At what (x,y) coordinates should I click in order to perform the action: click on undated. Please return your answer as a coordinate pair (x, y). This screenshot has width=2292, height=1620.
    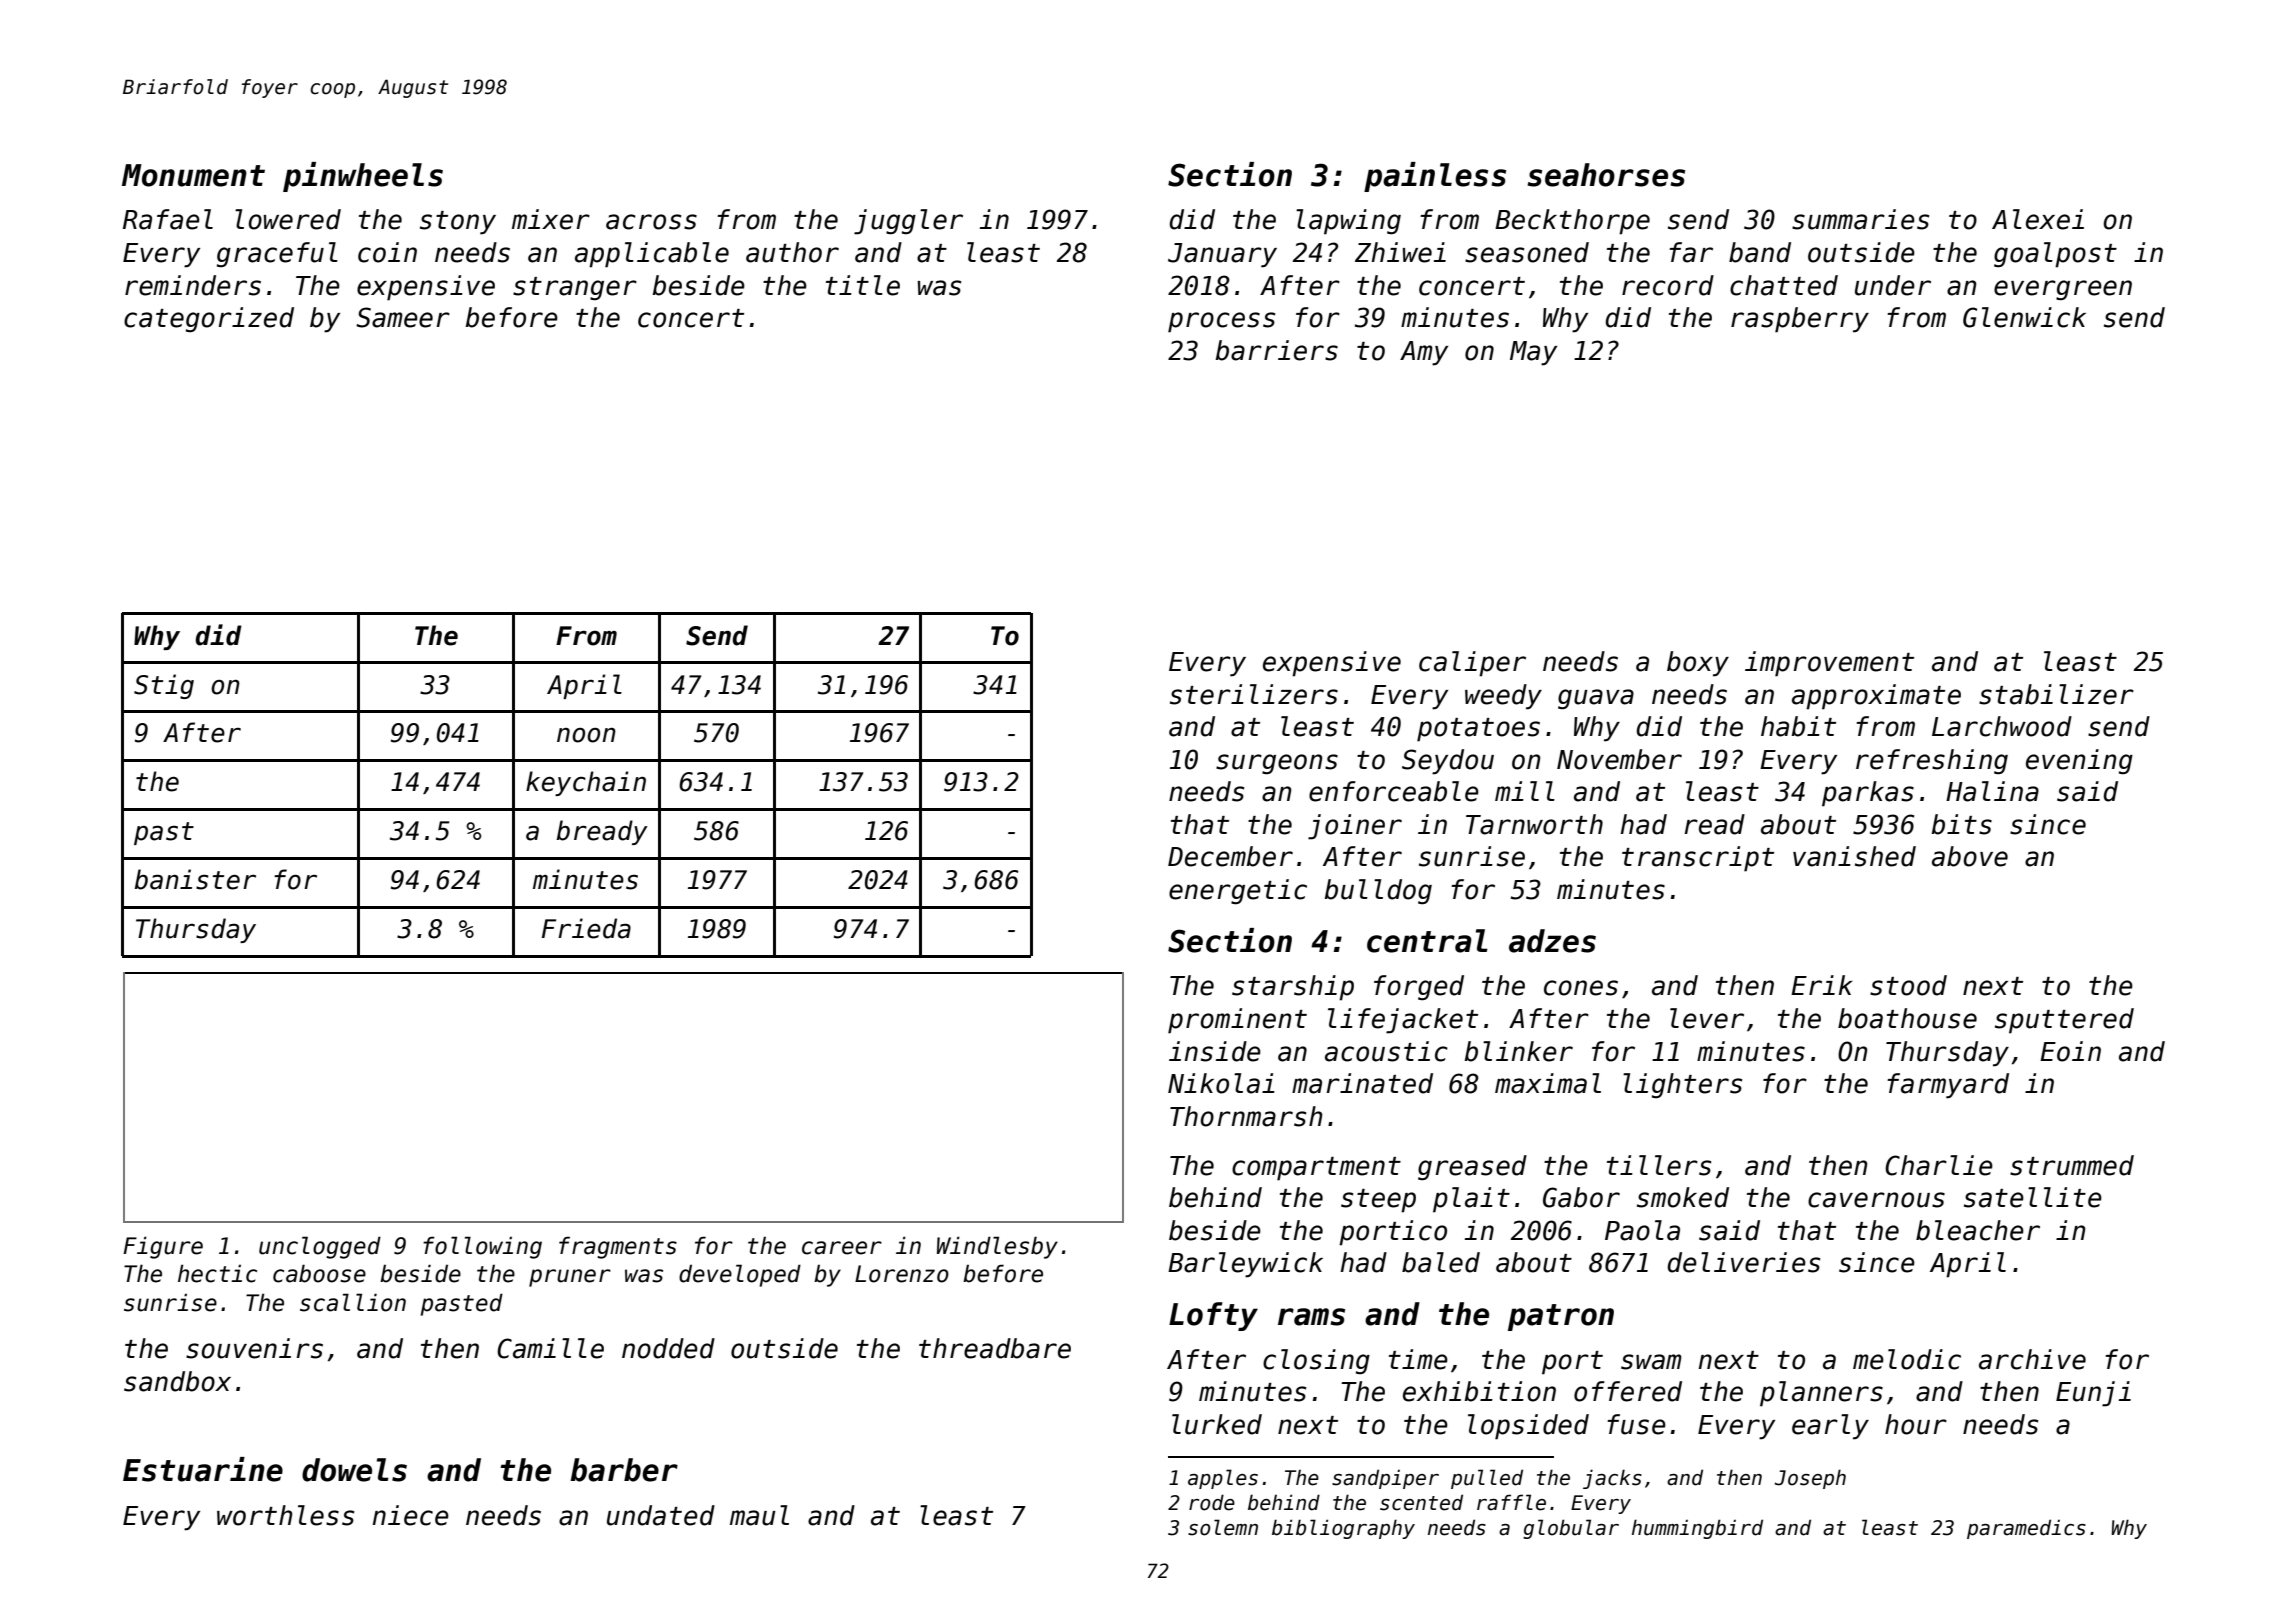
    Looking at the image, I should click on (661, 1515).
